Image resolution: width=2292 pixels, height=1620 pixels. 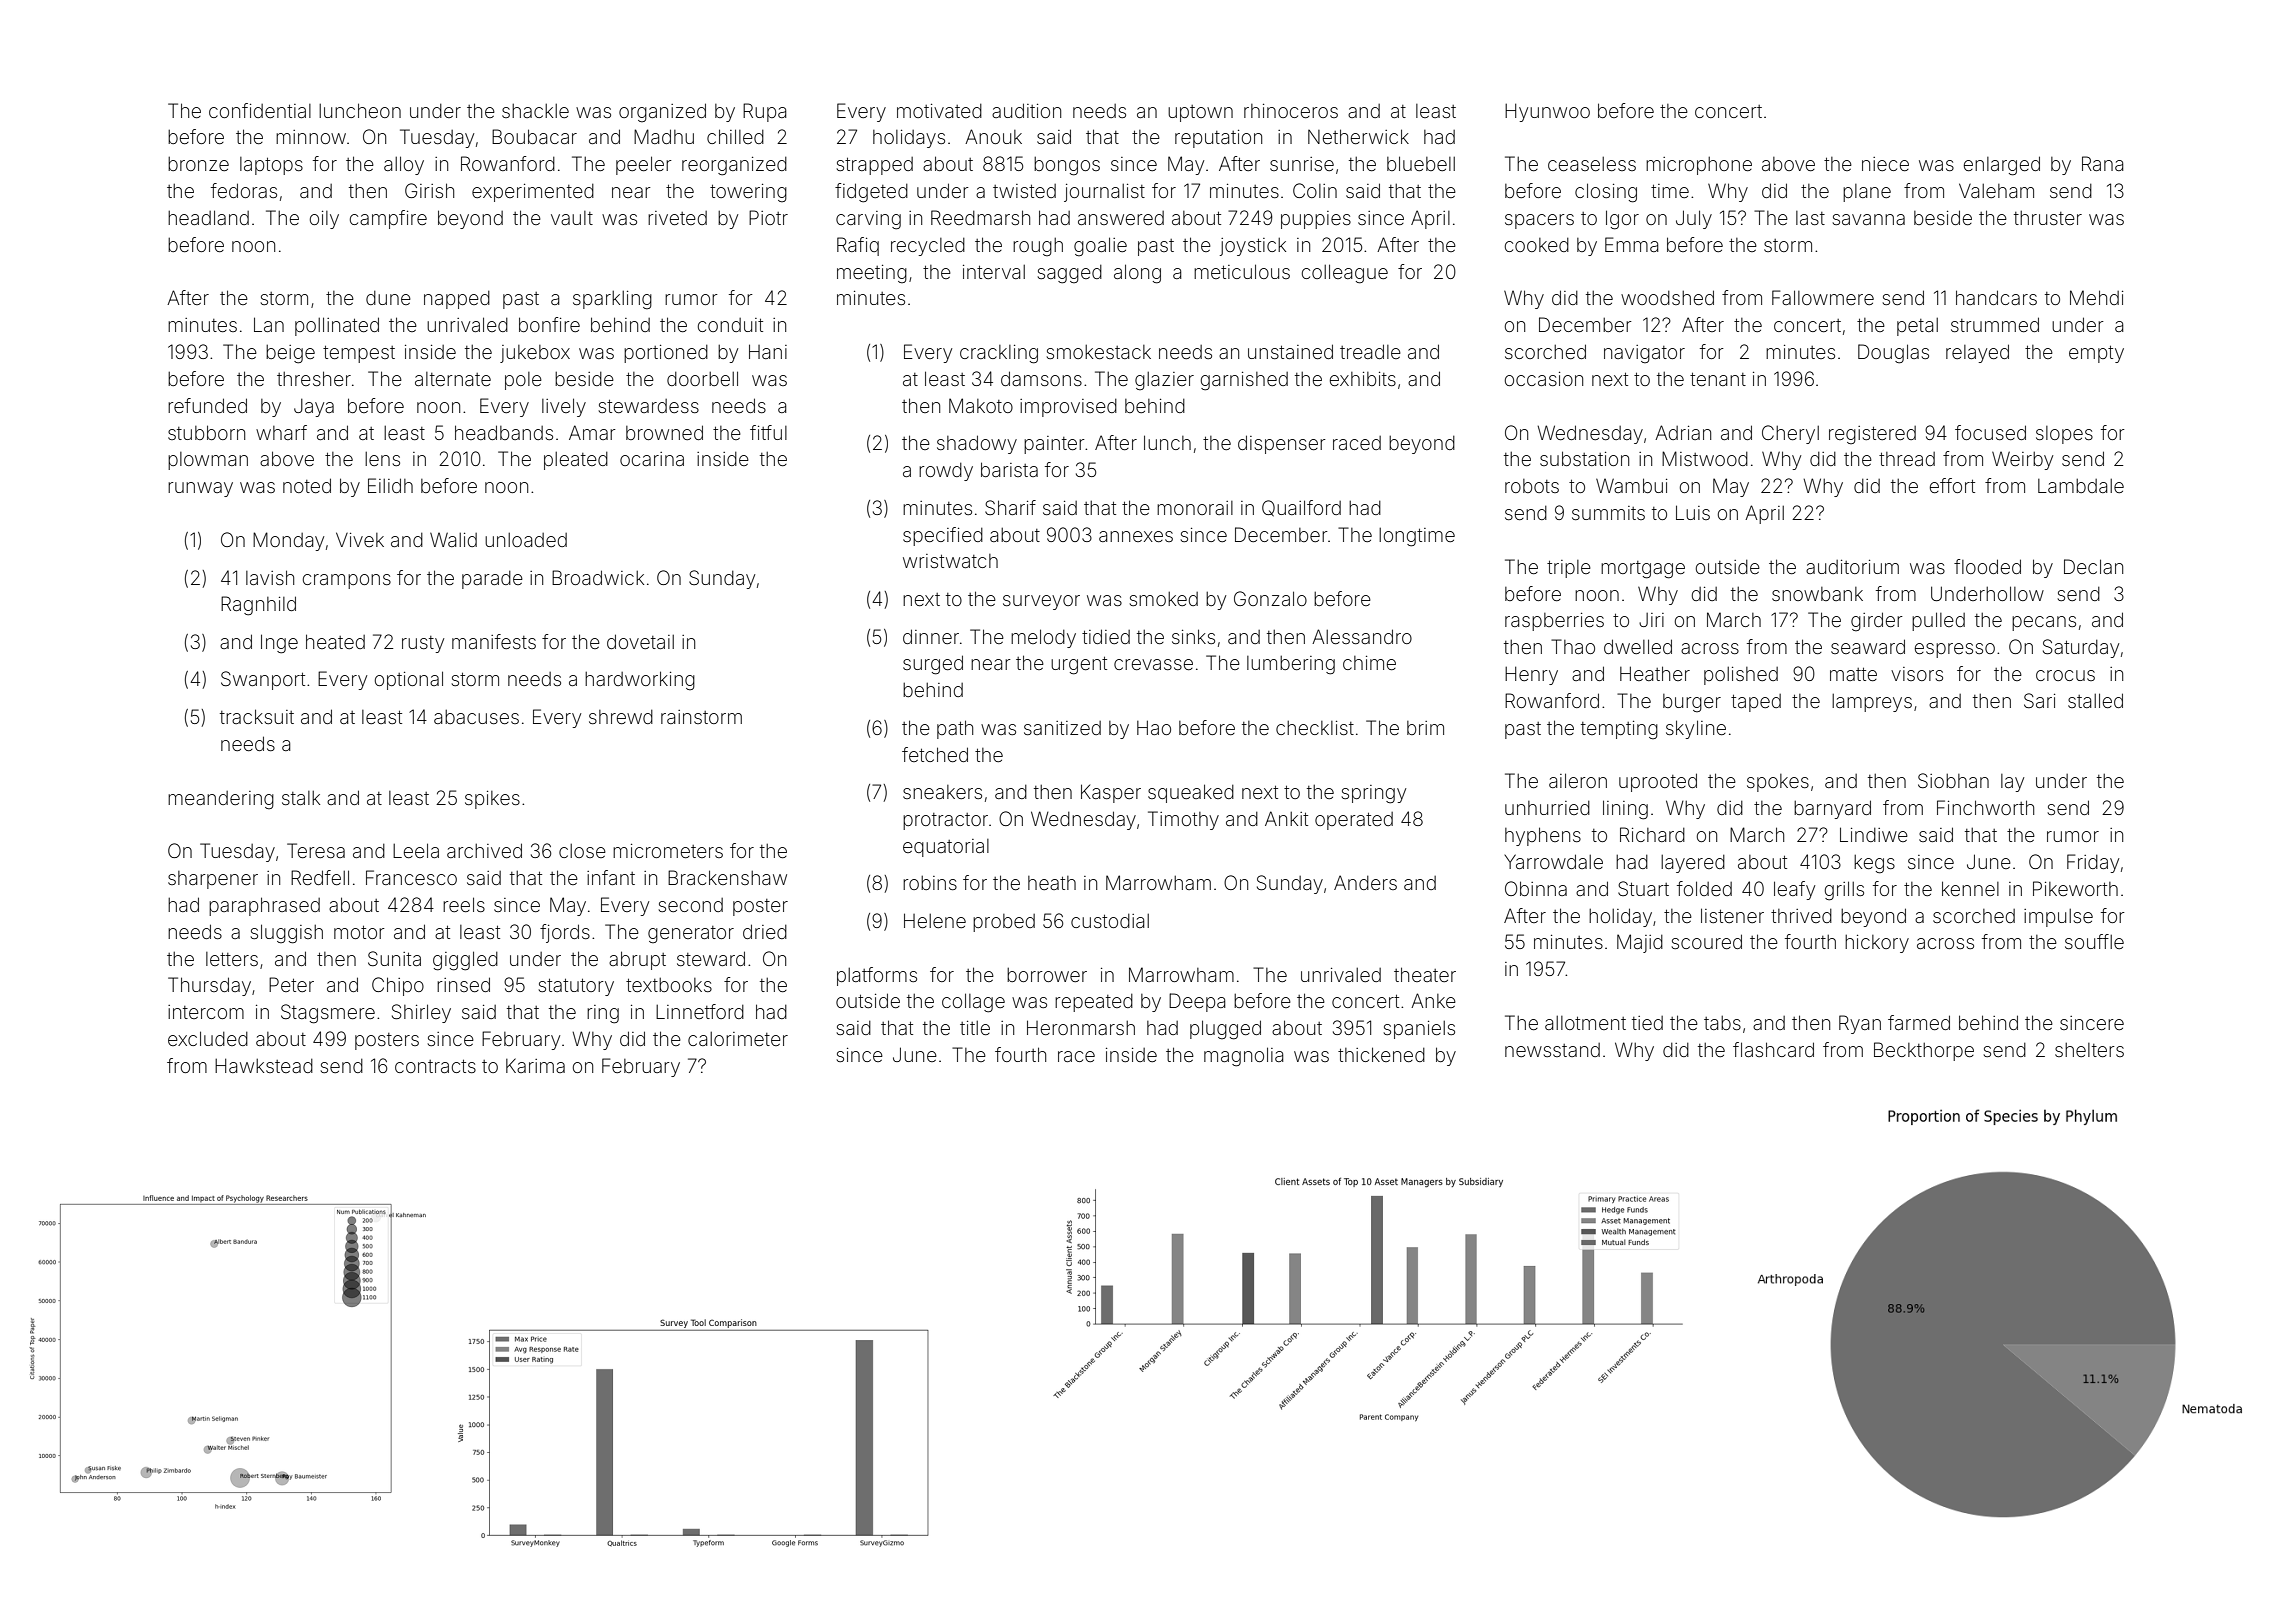 I want to click on Karima, so click(x=535, y=1065).
